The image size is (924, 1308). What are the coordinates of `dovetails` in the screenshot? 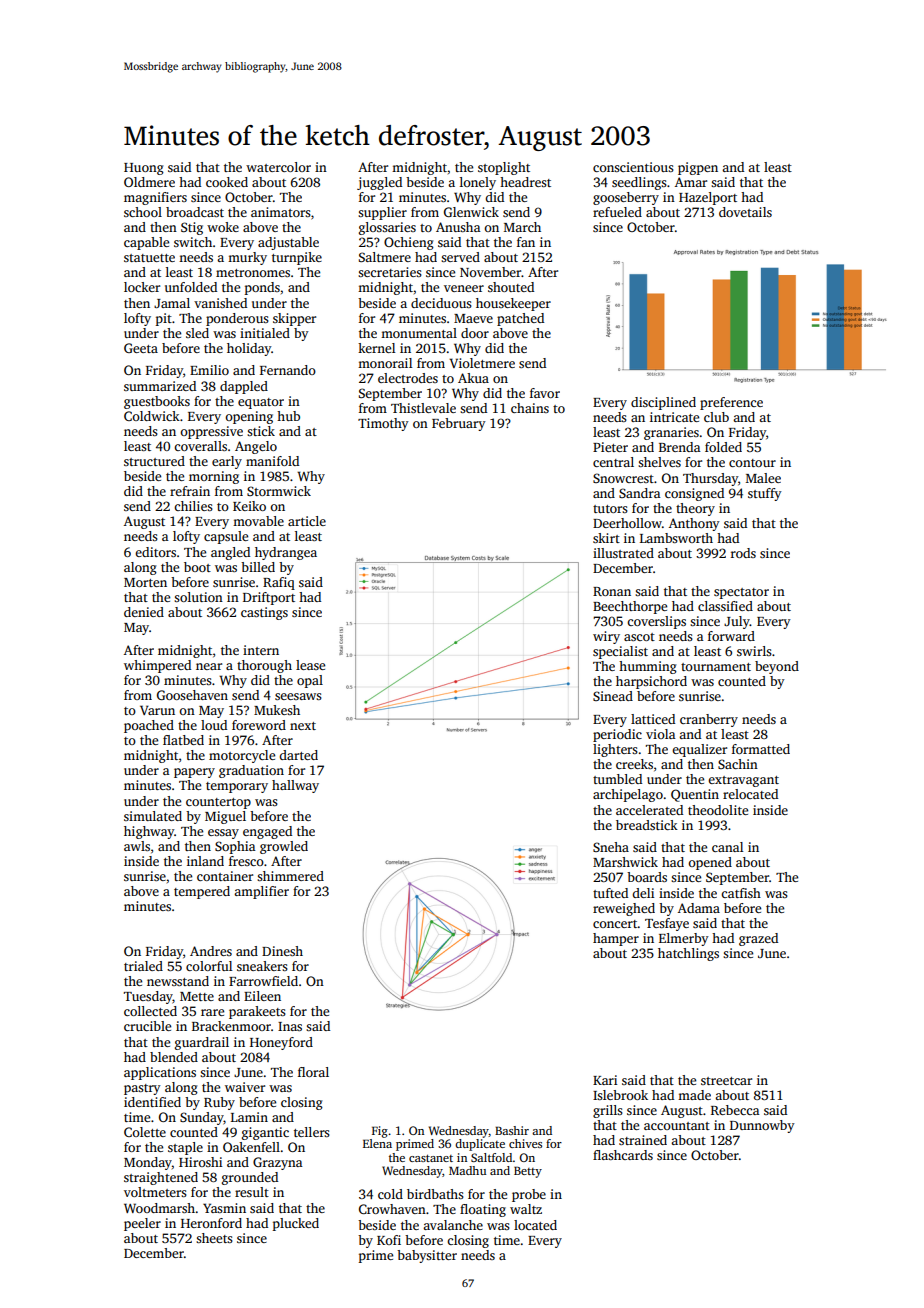 It's located at (745, 212).
